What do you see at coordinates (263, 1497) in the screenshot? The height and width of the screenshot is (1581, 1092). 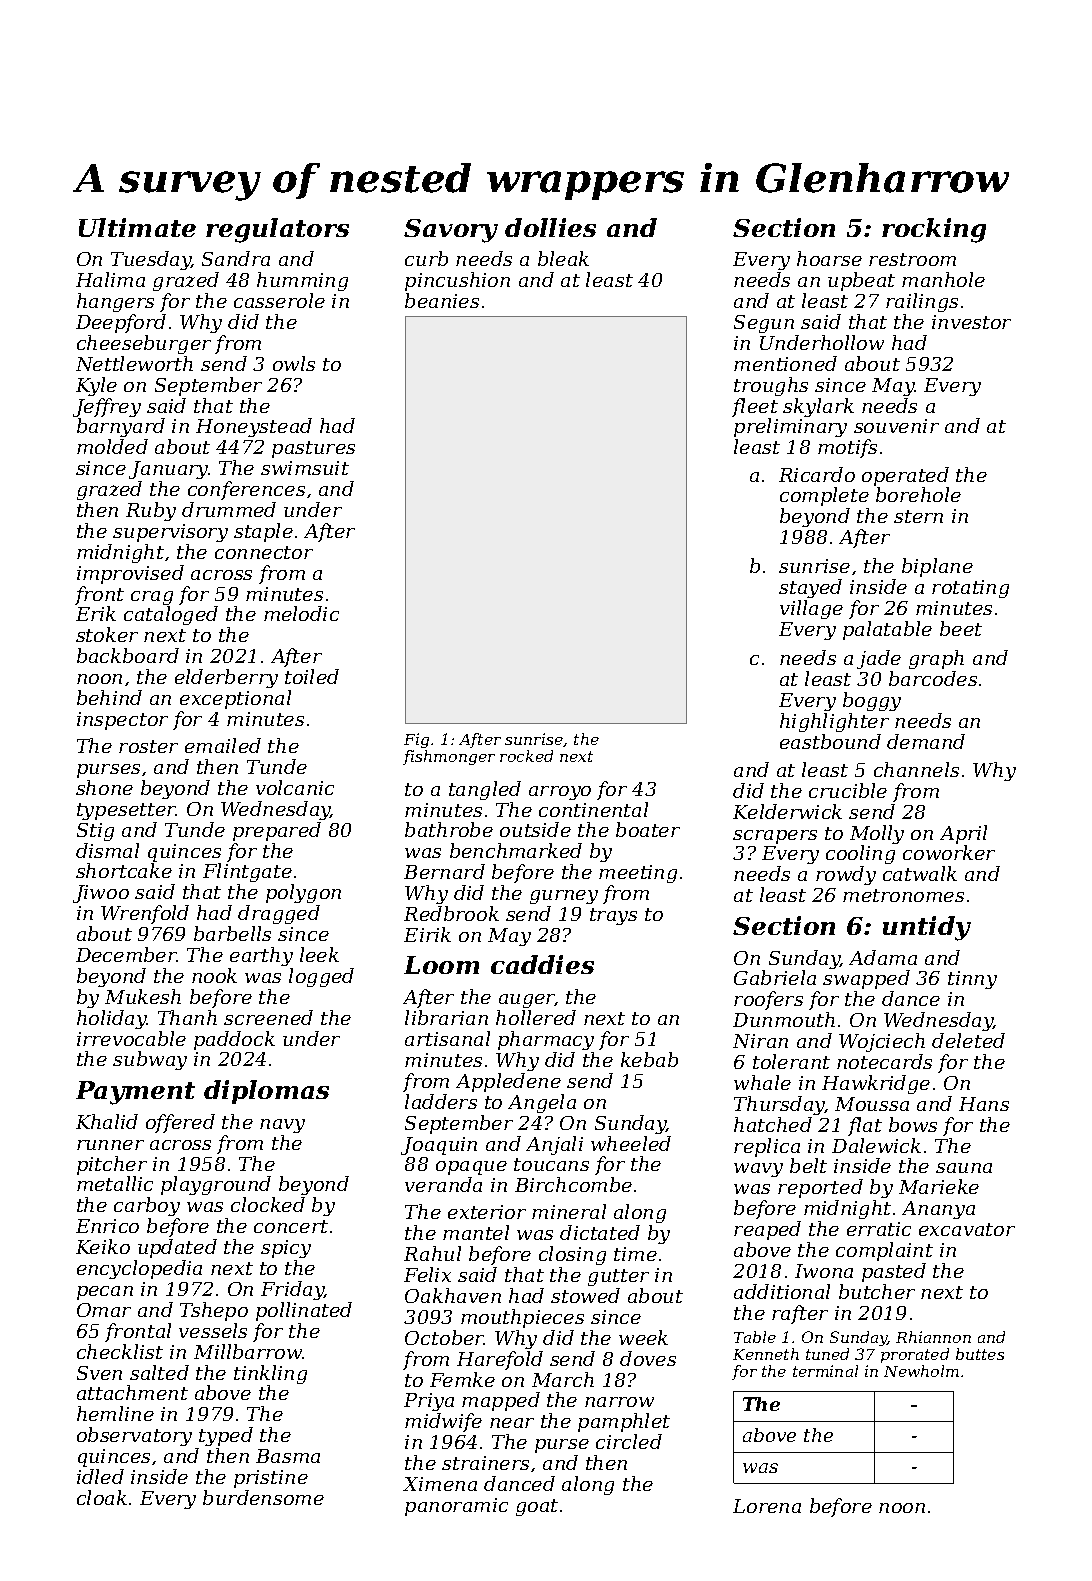 I see `burdensome` at bounding box center [263, 1497].
